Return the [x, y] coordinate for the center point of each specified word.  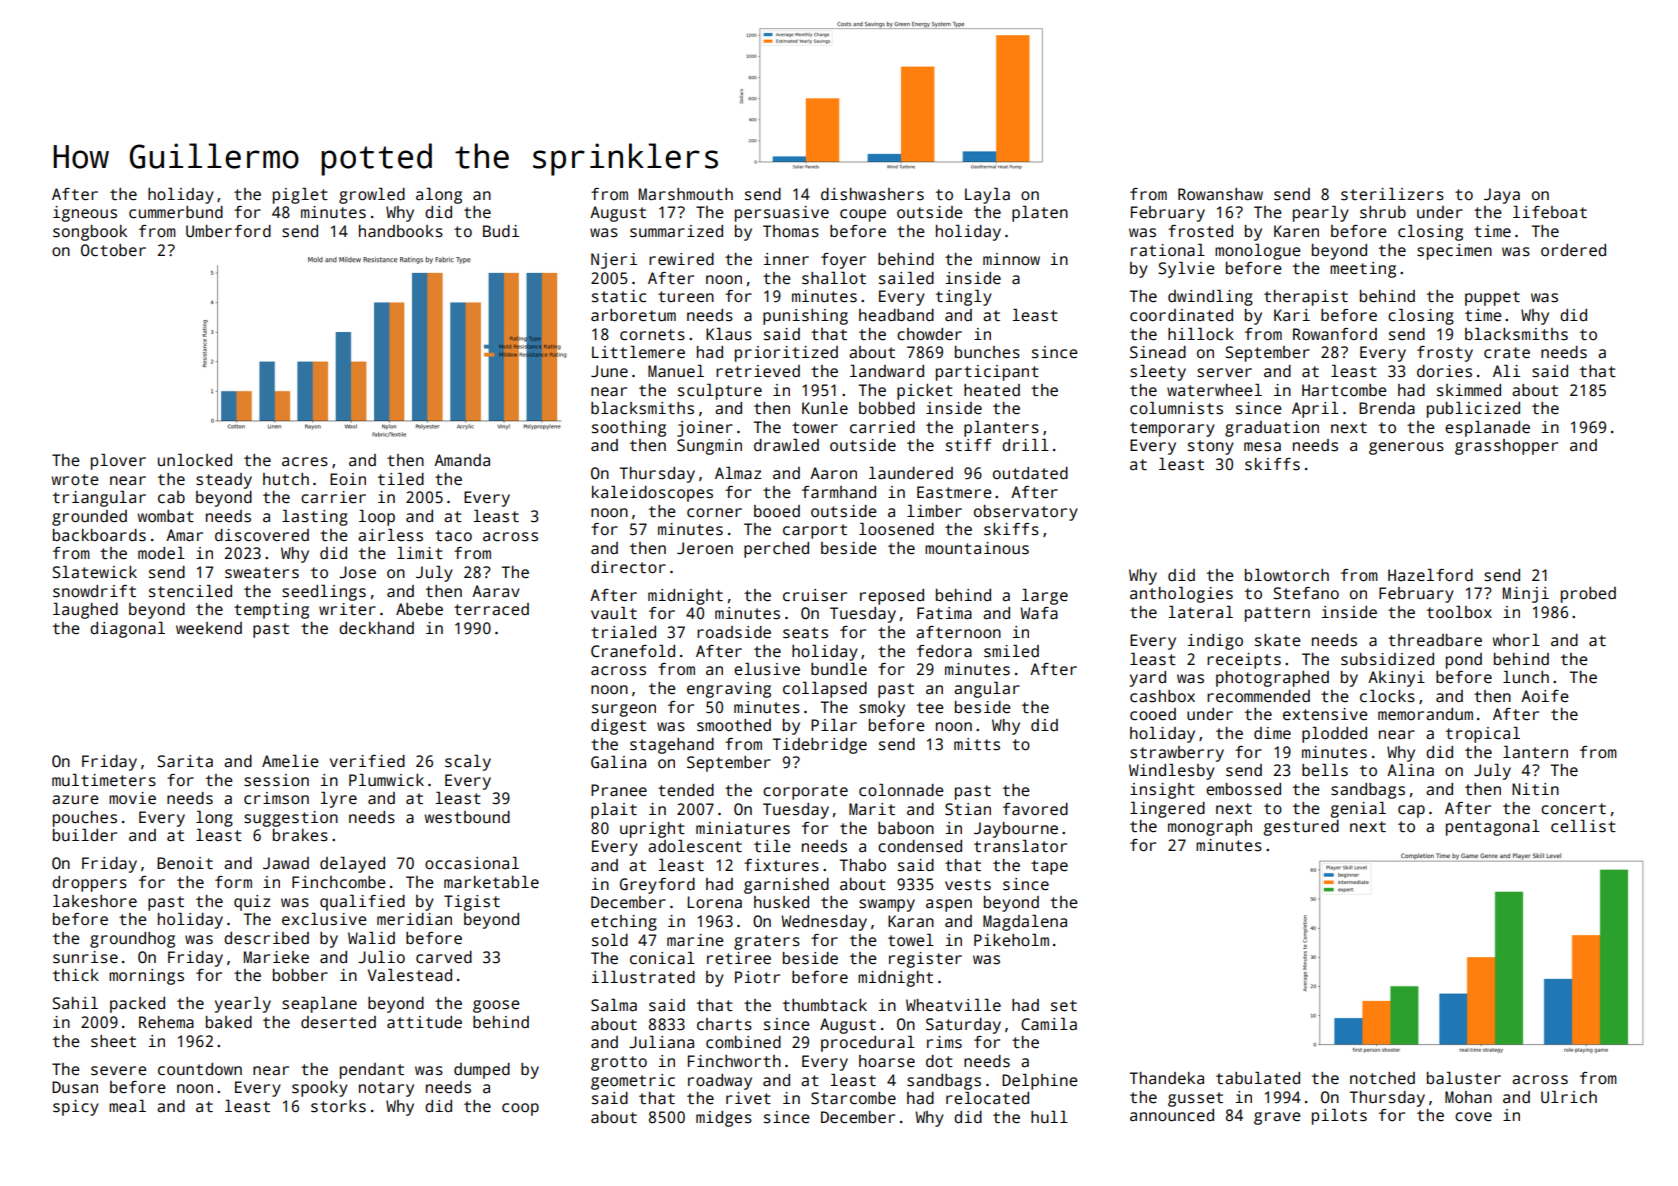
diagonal [127, 630]
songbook [90, 233]
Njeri [614, 261]
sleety [1158, 373]
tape [1049, 867]
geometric [633, 1082]
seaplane [319, 1005]
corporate [805, 792]
